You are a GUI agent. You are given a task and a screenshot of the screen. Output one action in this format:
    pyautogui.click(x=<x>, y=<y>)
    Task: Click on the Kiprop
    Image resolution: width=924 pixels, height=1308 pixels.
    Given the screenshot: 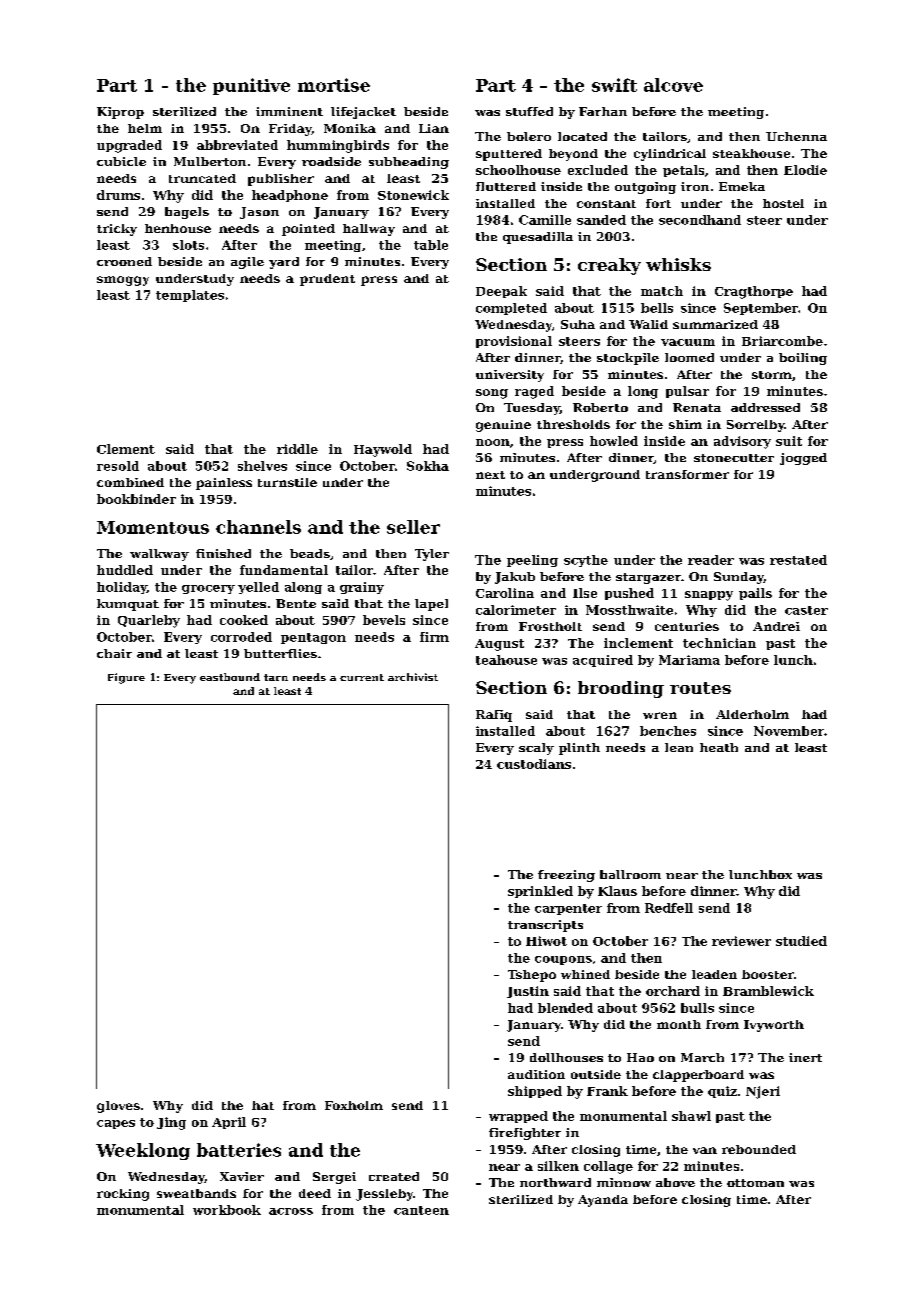 What is the action you would take?
    pyautogui.click(x=120, y=113)
